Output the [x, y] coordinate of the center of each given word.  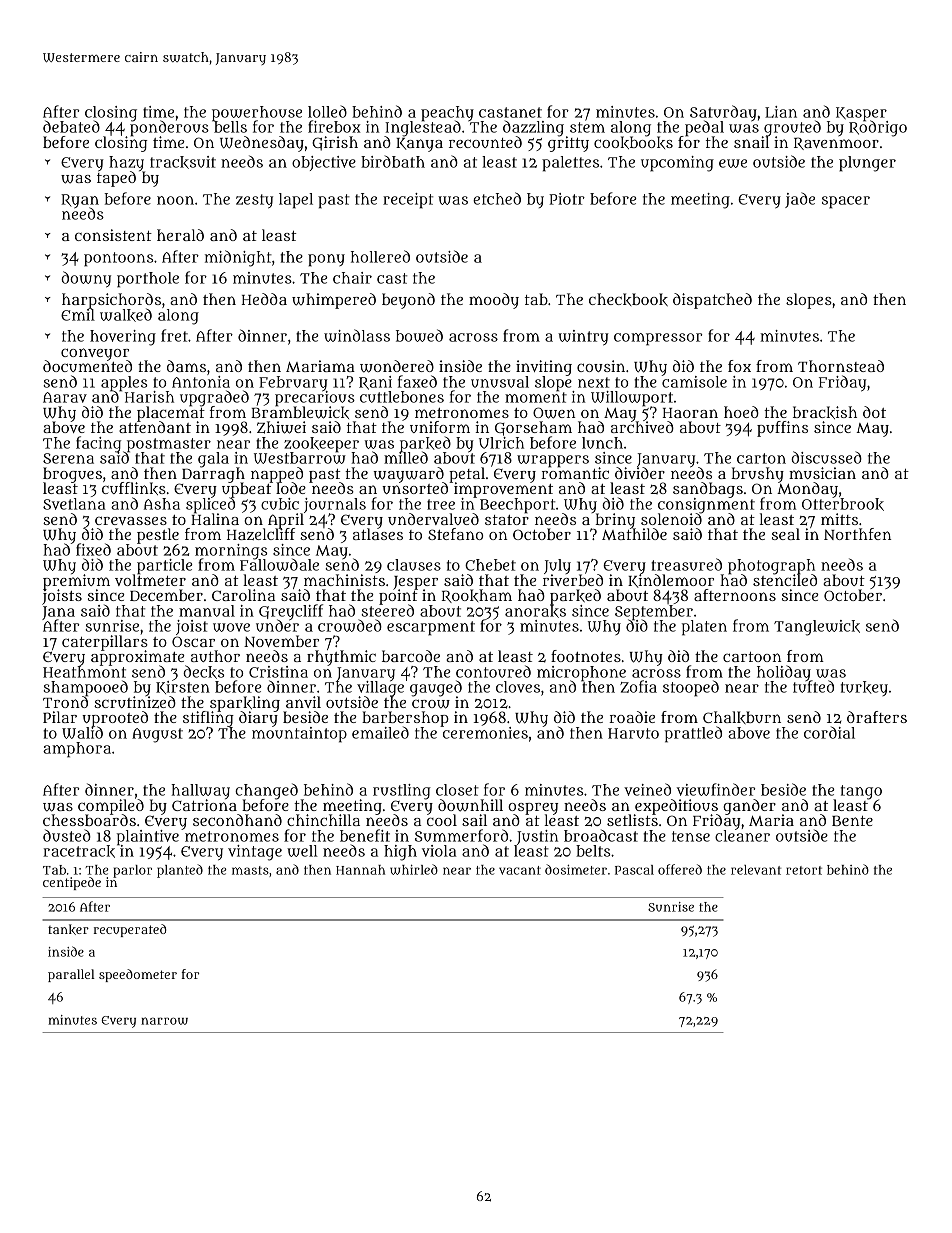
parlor [132, 871]
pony [326, 260]
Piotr [567, 199]
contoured [493, 671]
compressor [658, 339]
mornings [231, 551]
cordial [829, 732]
